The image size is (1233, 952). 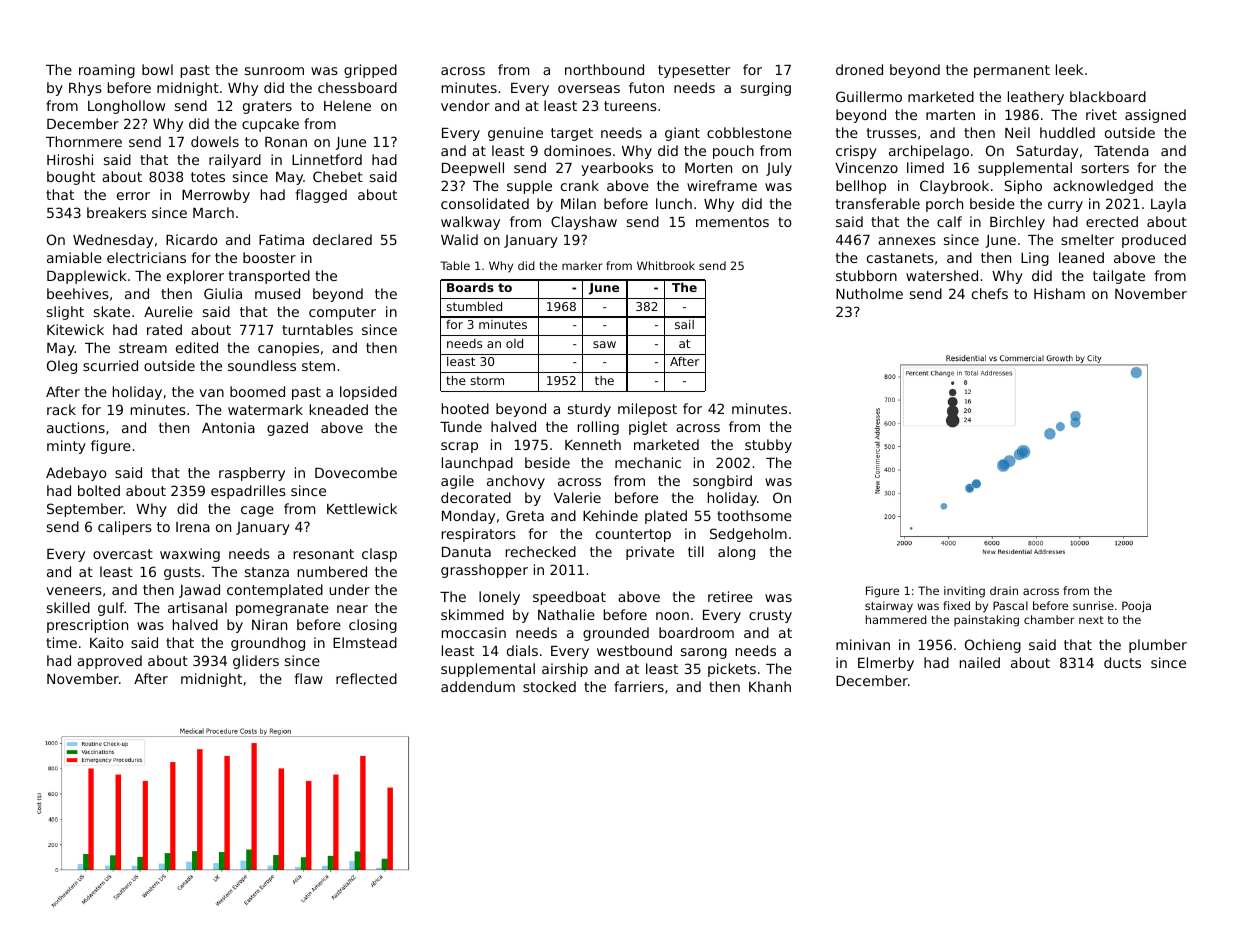 I want to click on genuine, so click(x=515, y=134).
